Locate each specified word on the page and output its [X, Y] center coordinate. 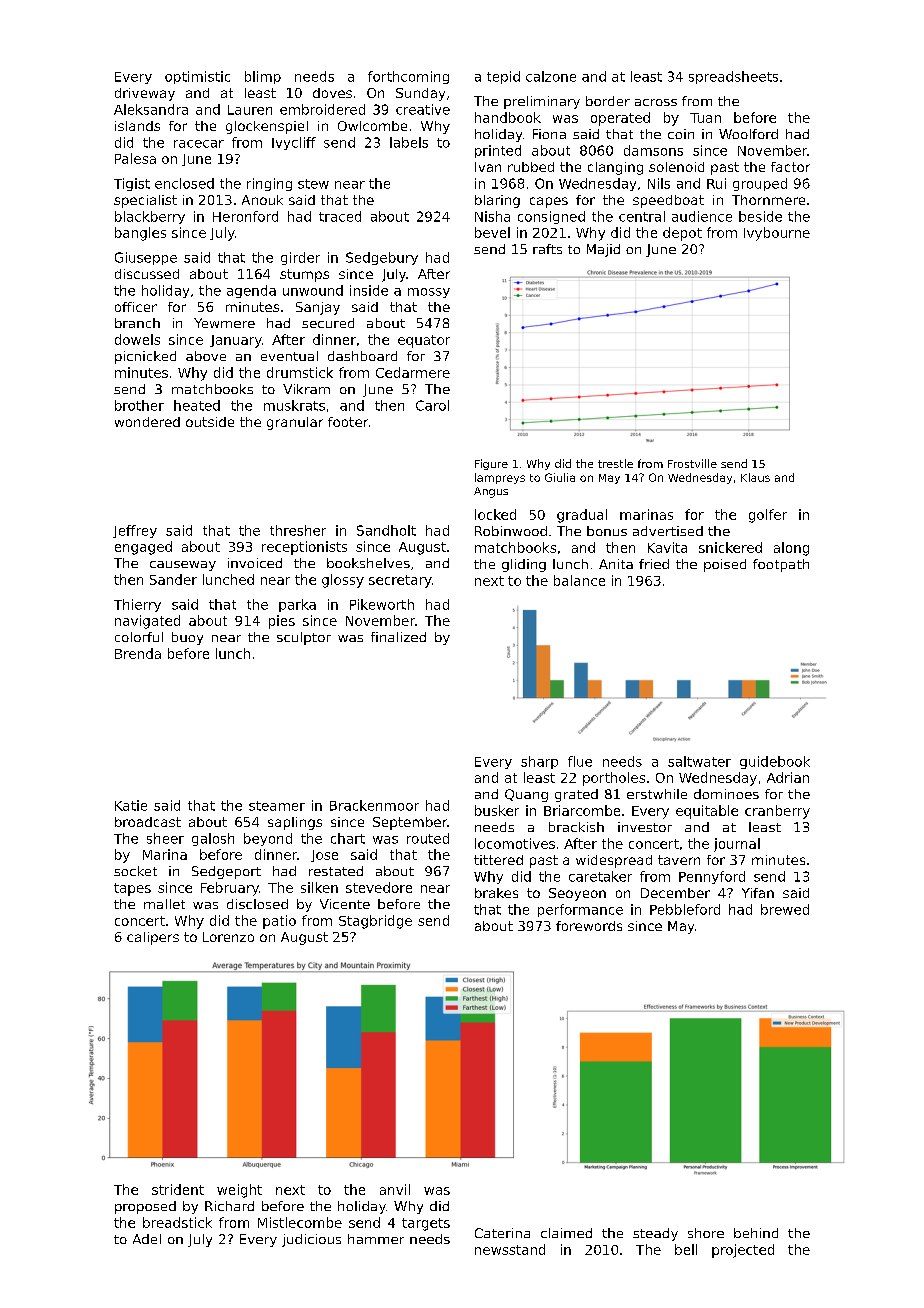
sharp [539, 762]
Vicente [345, 904]
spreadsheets [733, 77]
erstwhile [657, 794]
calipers [153, 938]
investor [645, 827]
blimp [263, 77]
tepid [503, 77]
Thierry [137, 605]
